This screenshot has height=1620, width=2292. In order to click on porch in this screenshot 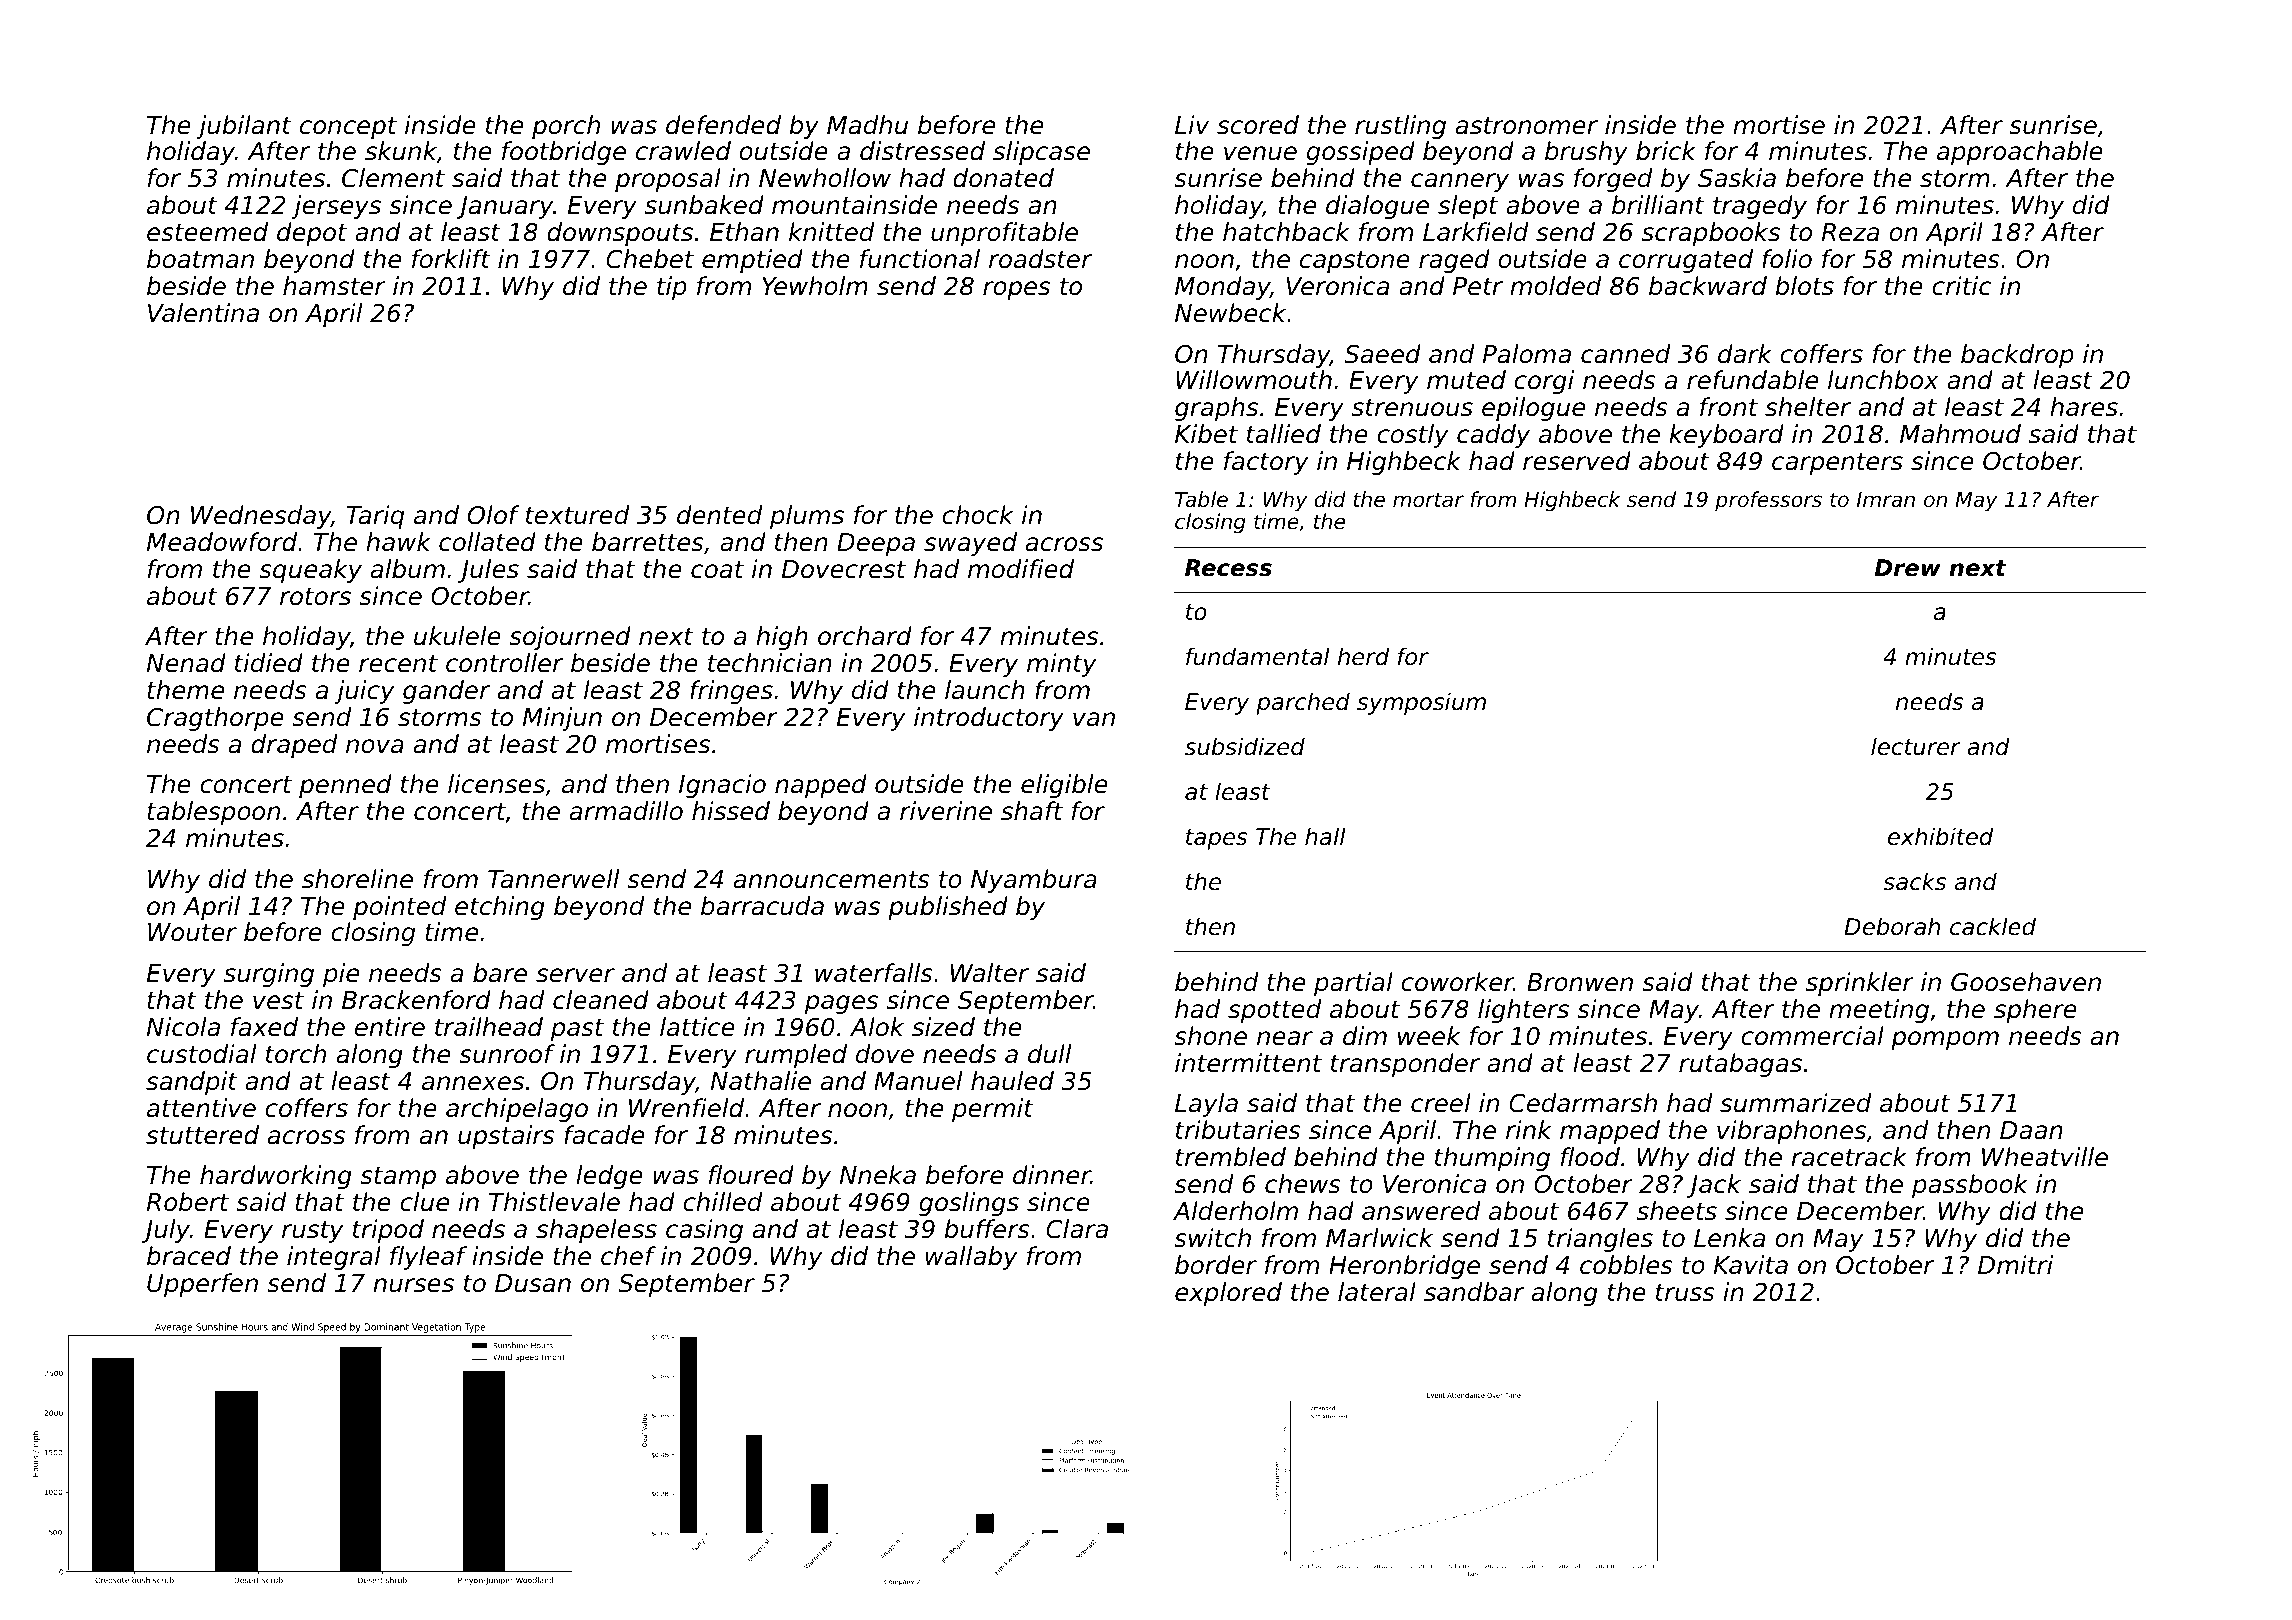, I will do `click(566, 127)`.
